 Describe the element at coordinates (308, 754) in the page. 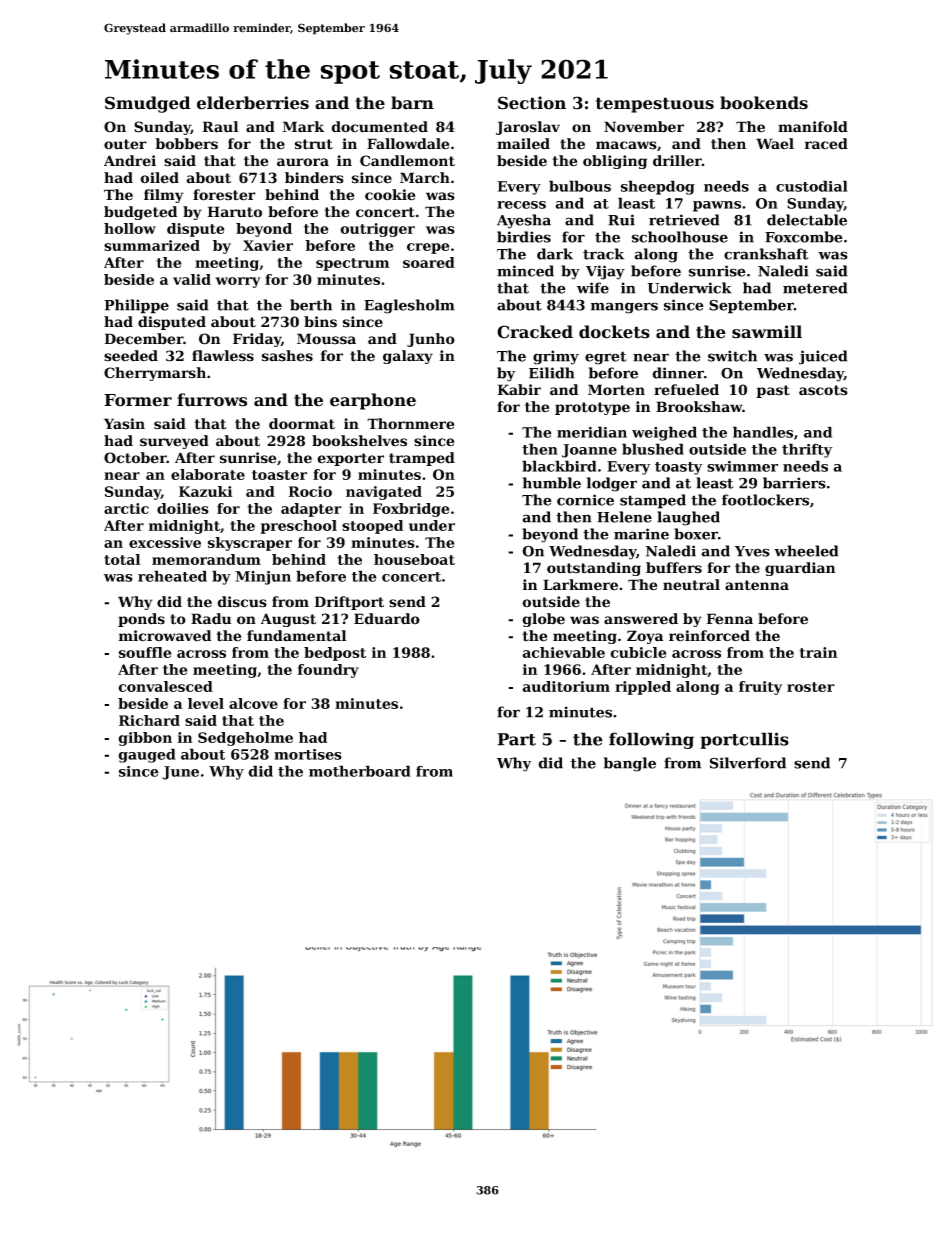

I see `mortises` at that location.
